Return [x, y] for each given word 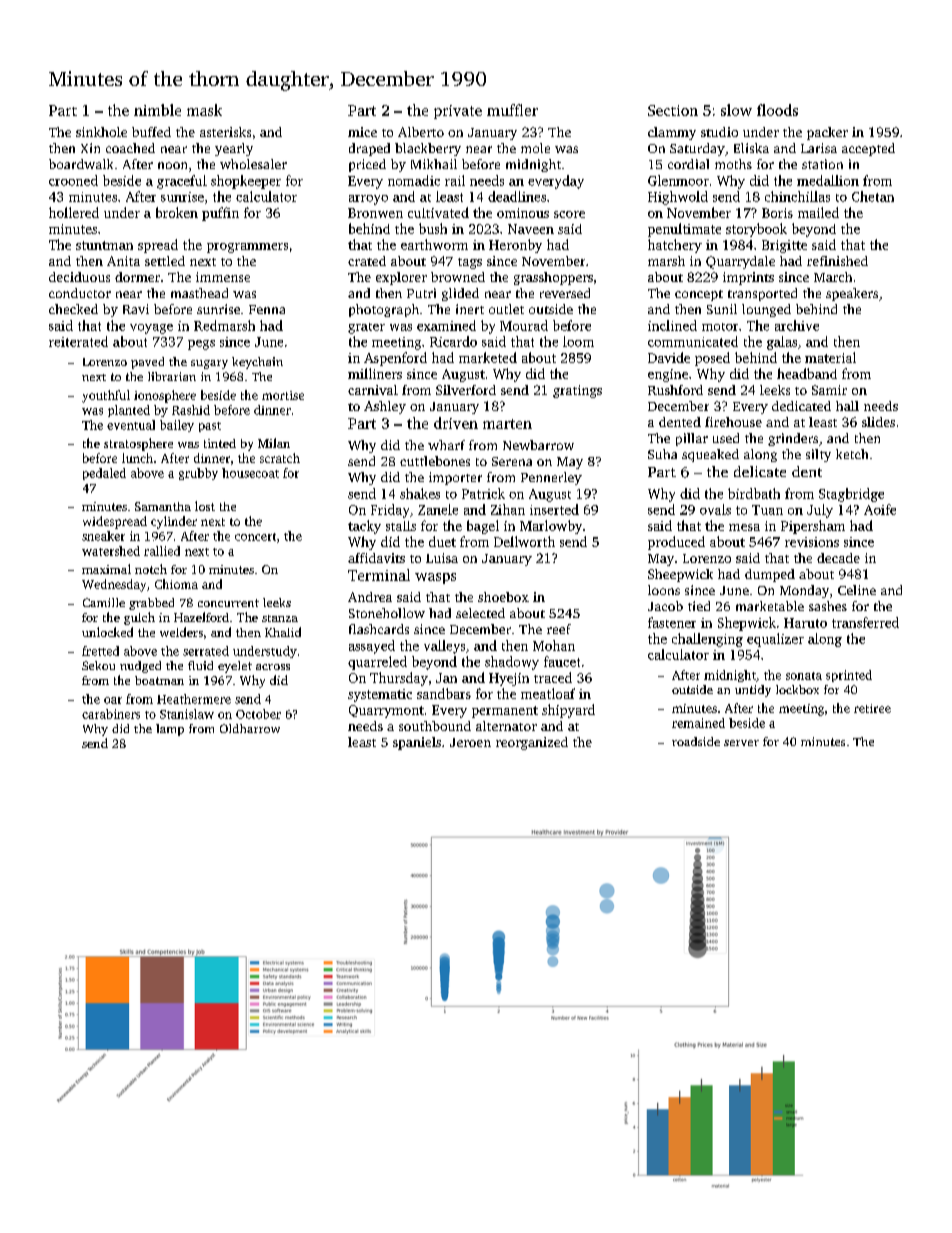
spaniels [417, 743]
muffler [512, 110]
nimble [157, 110]
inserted [554, 509]
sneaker [103, 536]
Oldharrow [250, 728]
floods [777, 110]
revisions [812, 542]
